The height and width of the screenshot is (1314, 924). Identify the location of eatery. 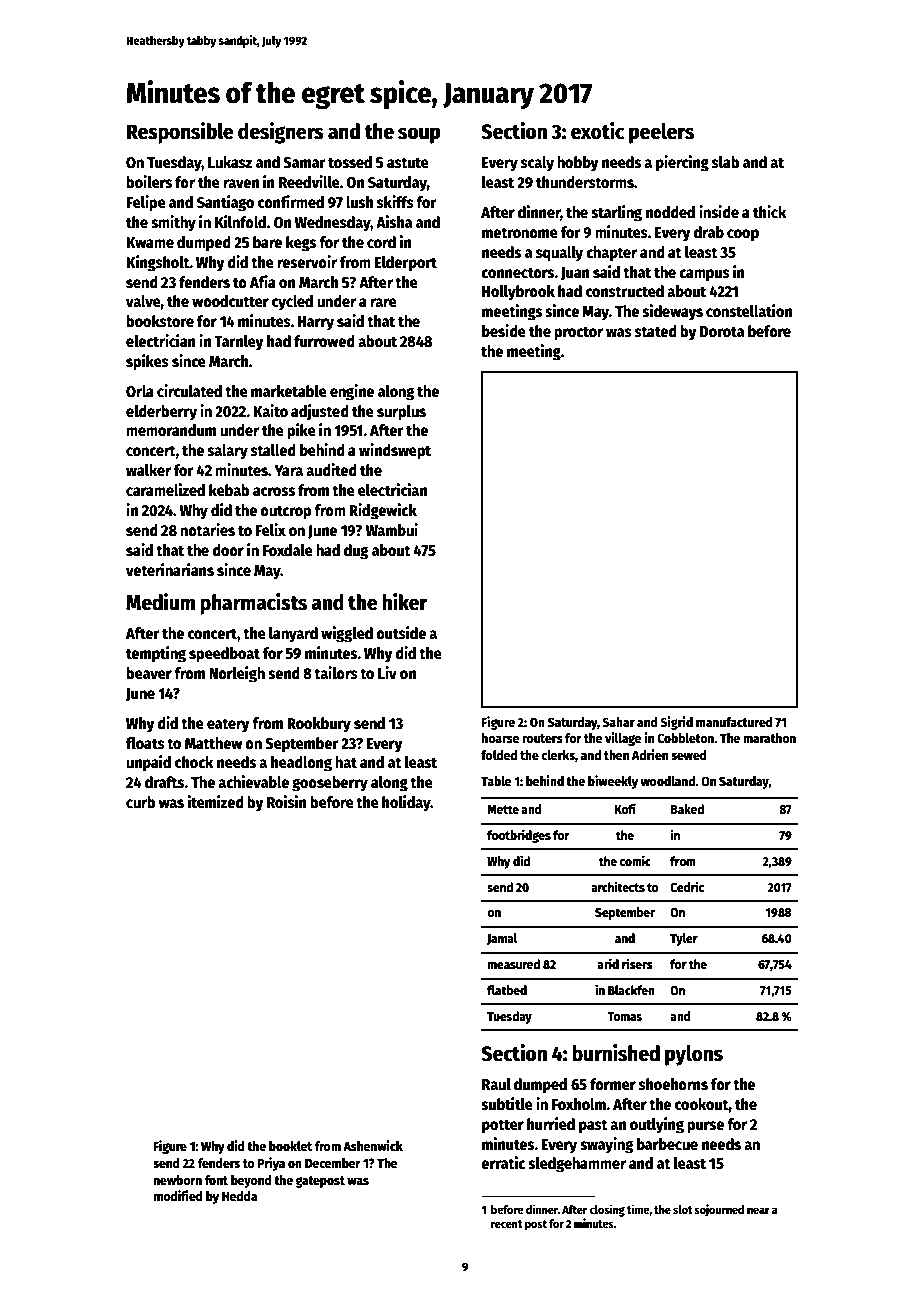
(228, 725).
